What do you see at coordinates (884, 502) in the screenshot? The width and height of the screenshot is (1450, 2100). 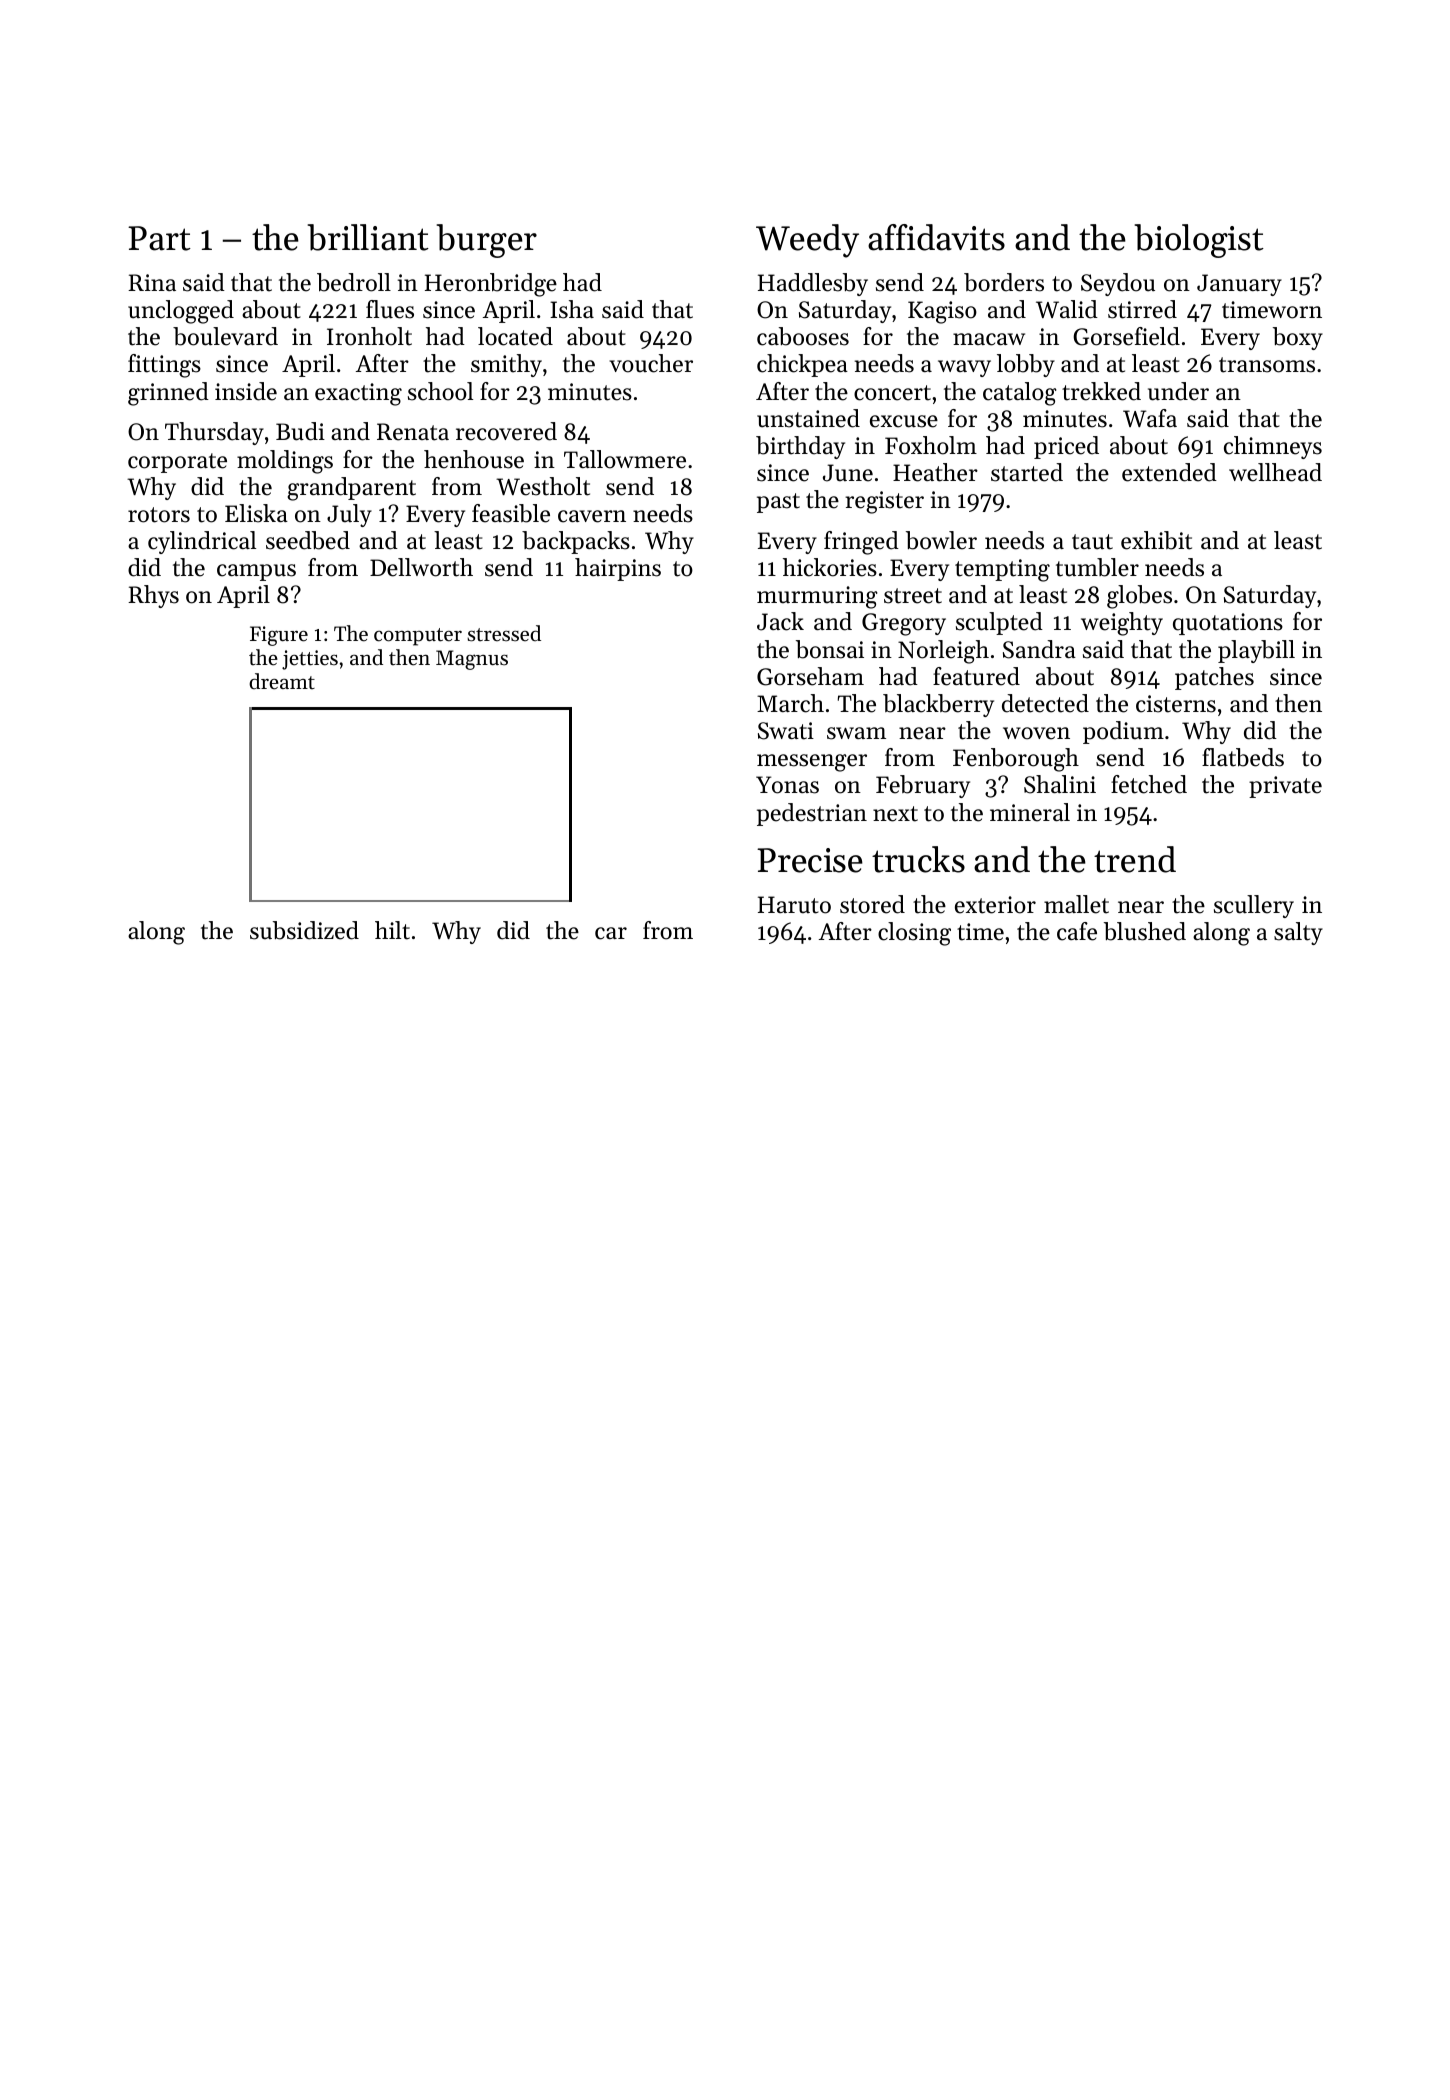 I see `register` at bounding box center [884, 502].
